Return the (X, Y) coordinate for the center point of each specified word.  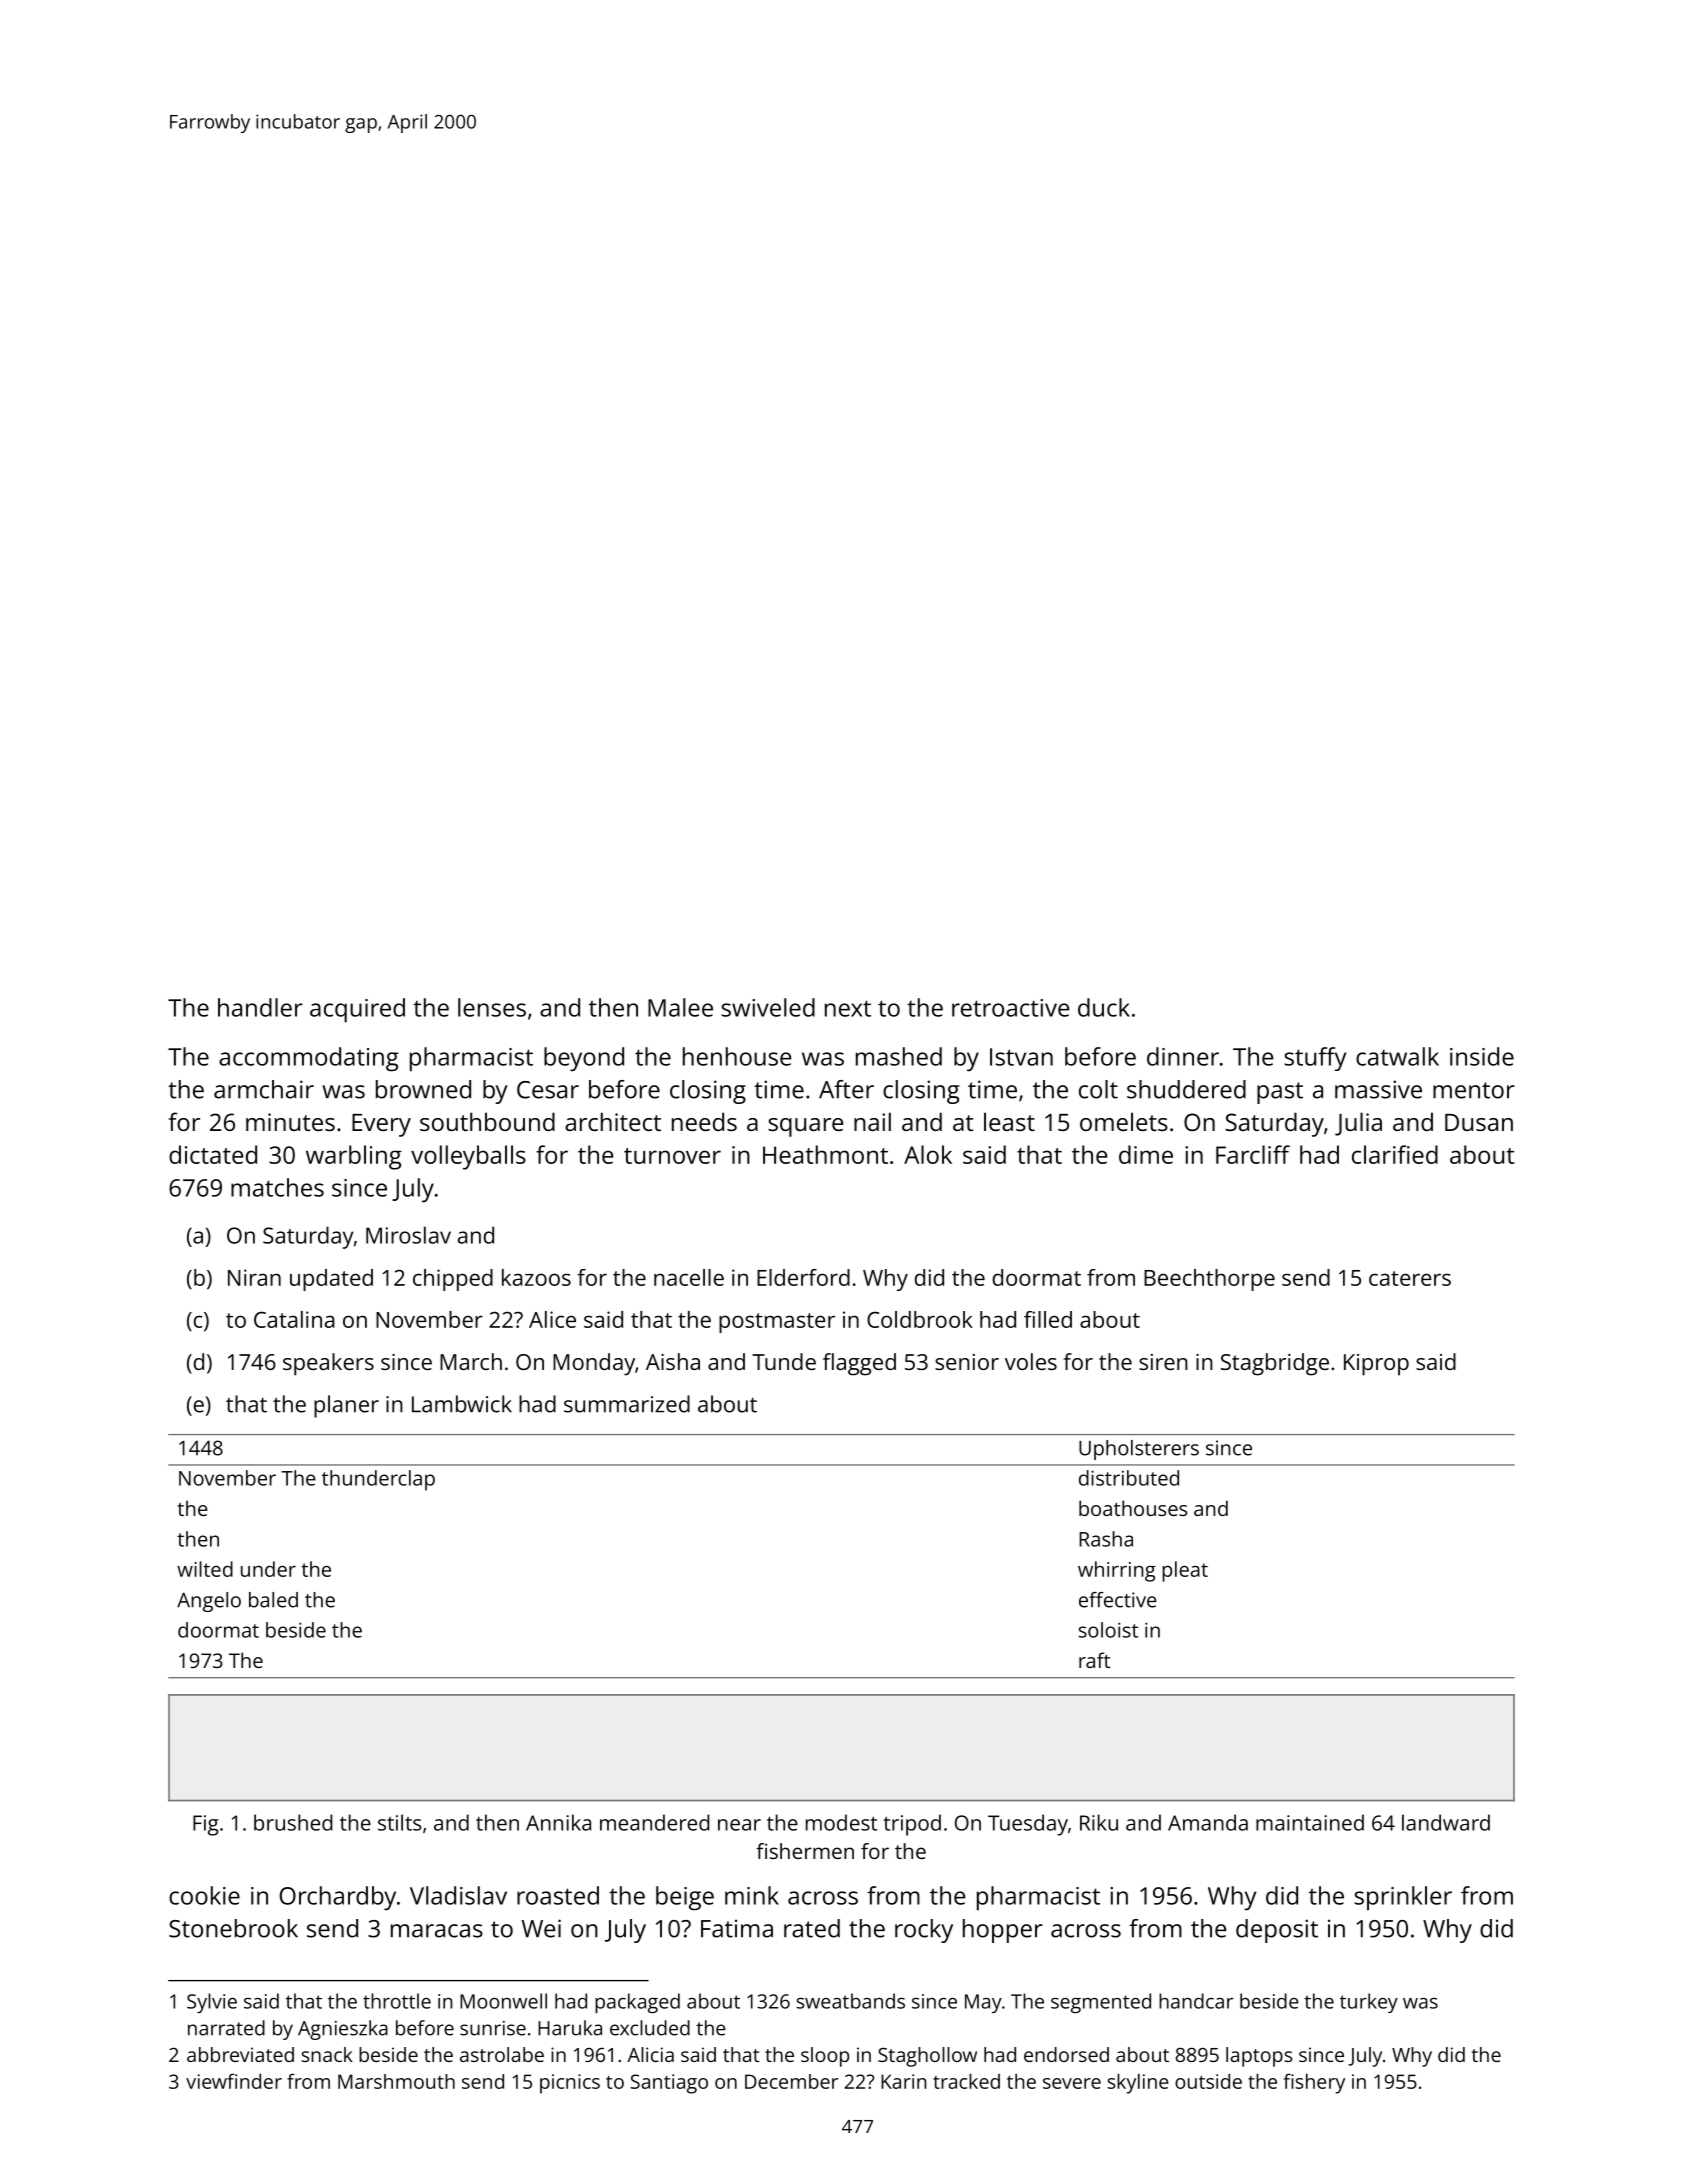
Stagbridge (1275, 1364)
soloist (1108, 1630)
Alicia (650, 2054)
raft (1094, 1660)
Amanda (1208, 1822)
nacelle (689, 1277)
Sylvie (212, 2003)
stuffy (1315, 1059)
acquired (357, 1010)
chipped (453, 1280)
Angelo (209, 1602)
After (846, 1089)
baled (273, 1600)
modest (841, 1822)
